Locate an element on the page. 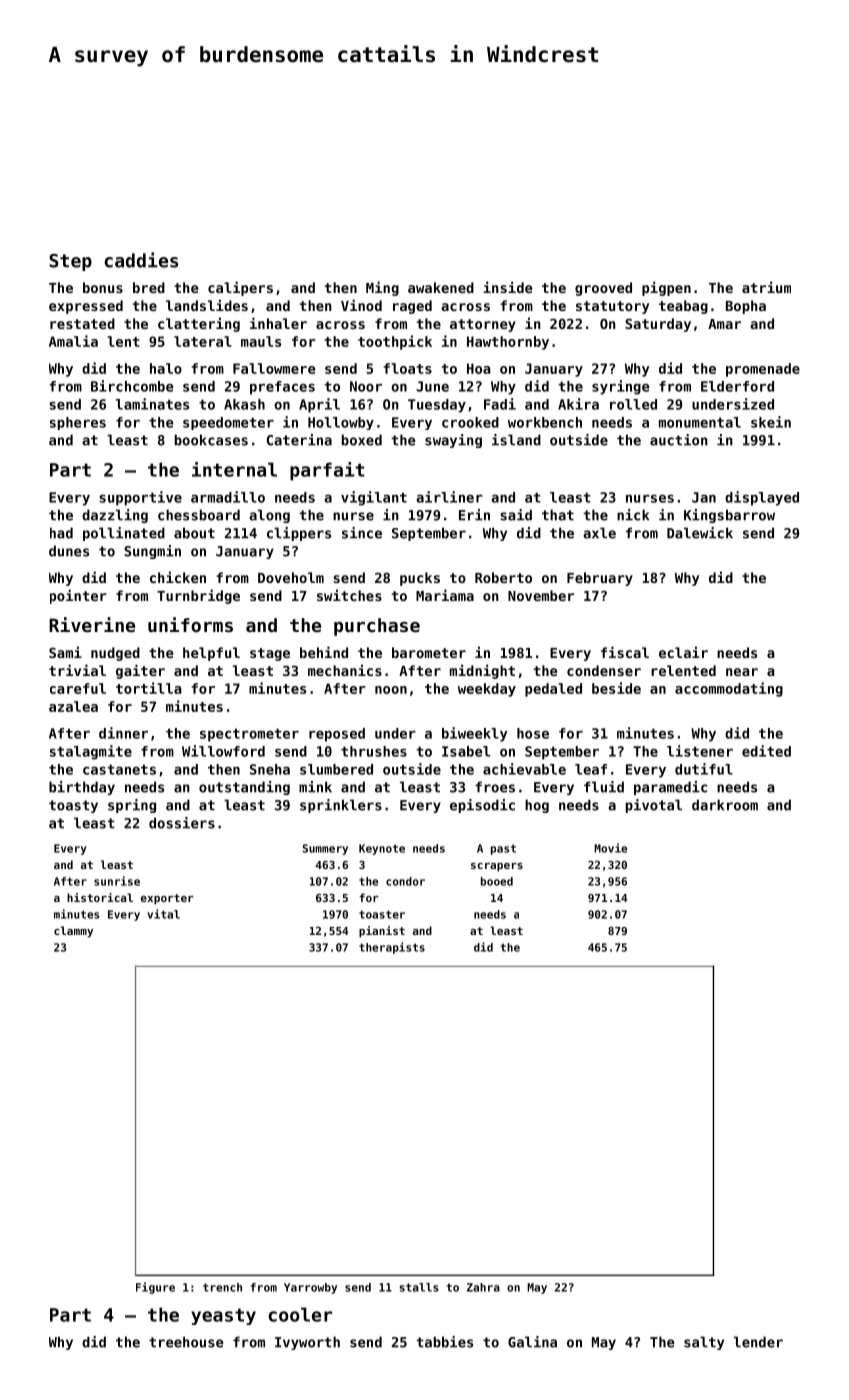 The image size is (849, 1400). Summery is located at coordinates (325, 849).
